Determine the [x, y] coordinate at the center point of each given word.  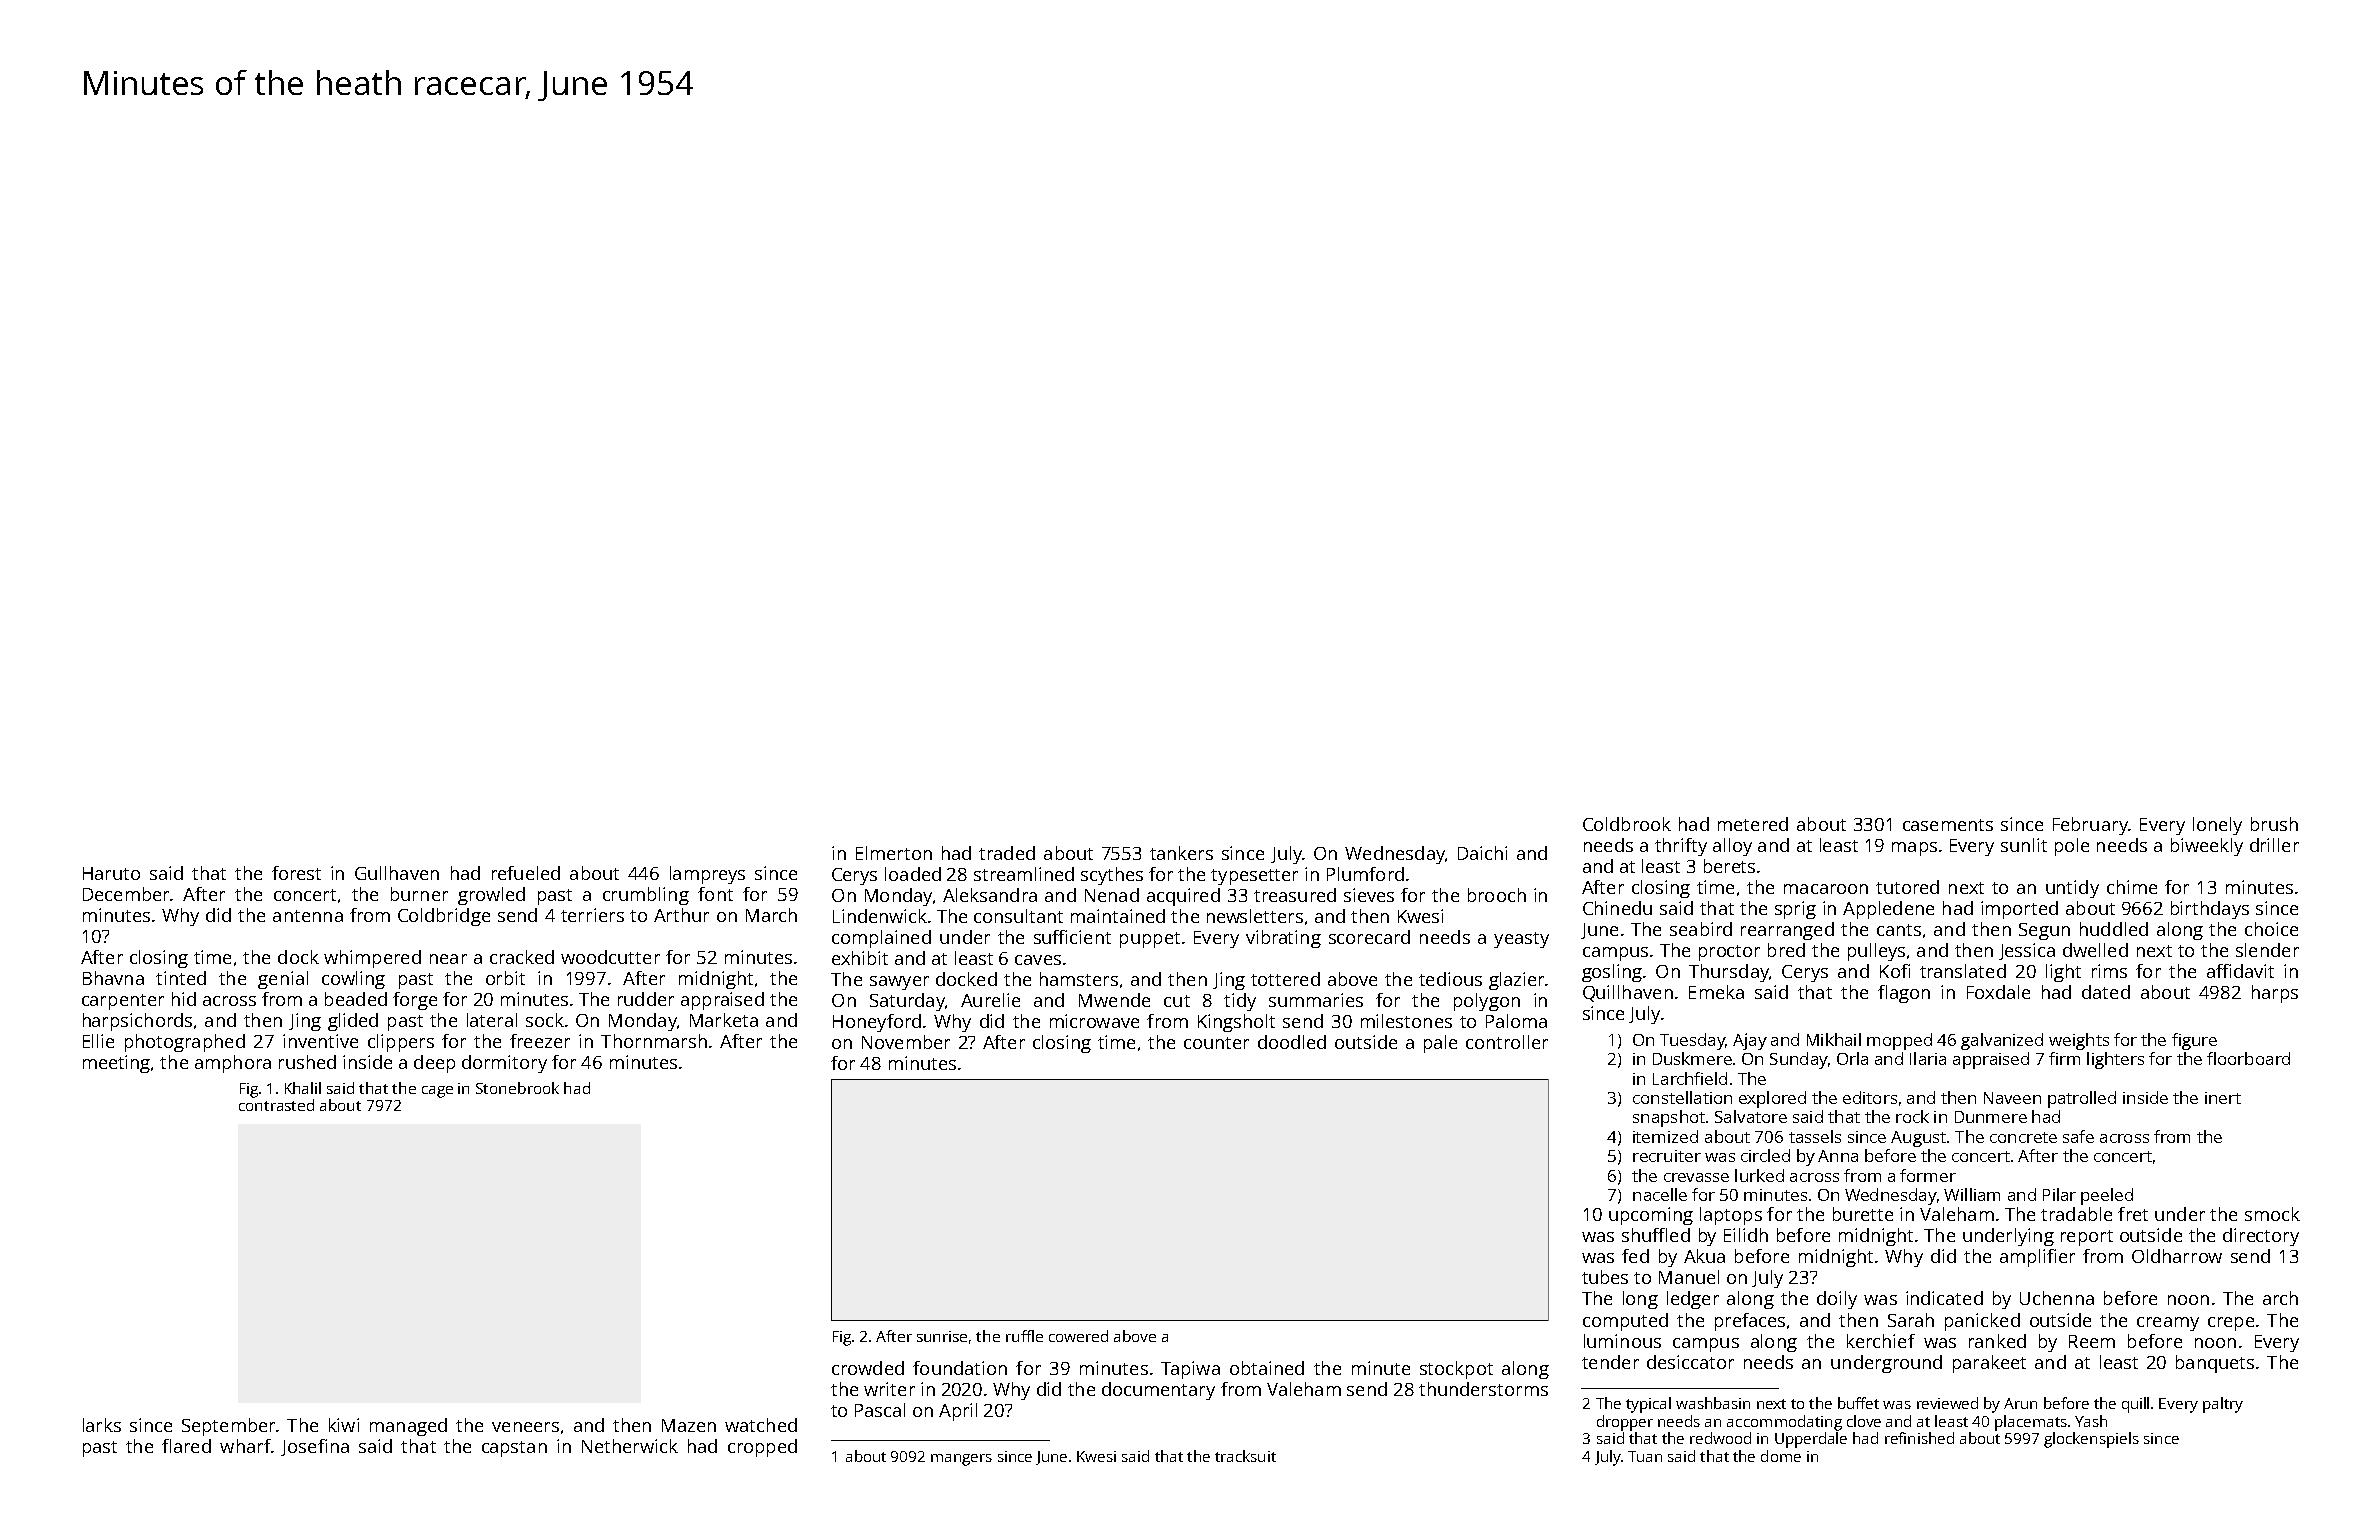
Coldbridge [444, 917]
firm [2064, 1058]
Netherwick [630, 1446]
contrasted [276, 1105]
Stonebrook [517, 1088]
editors [1870, 1097]
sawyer [899, 983]
